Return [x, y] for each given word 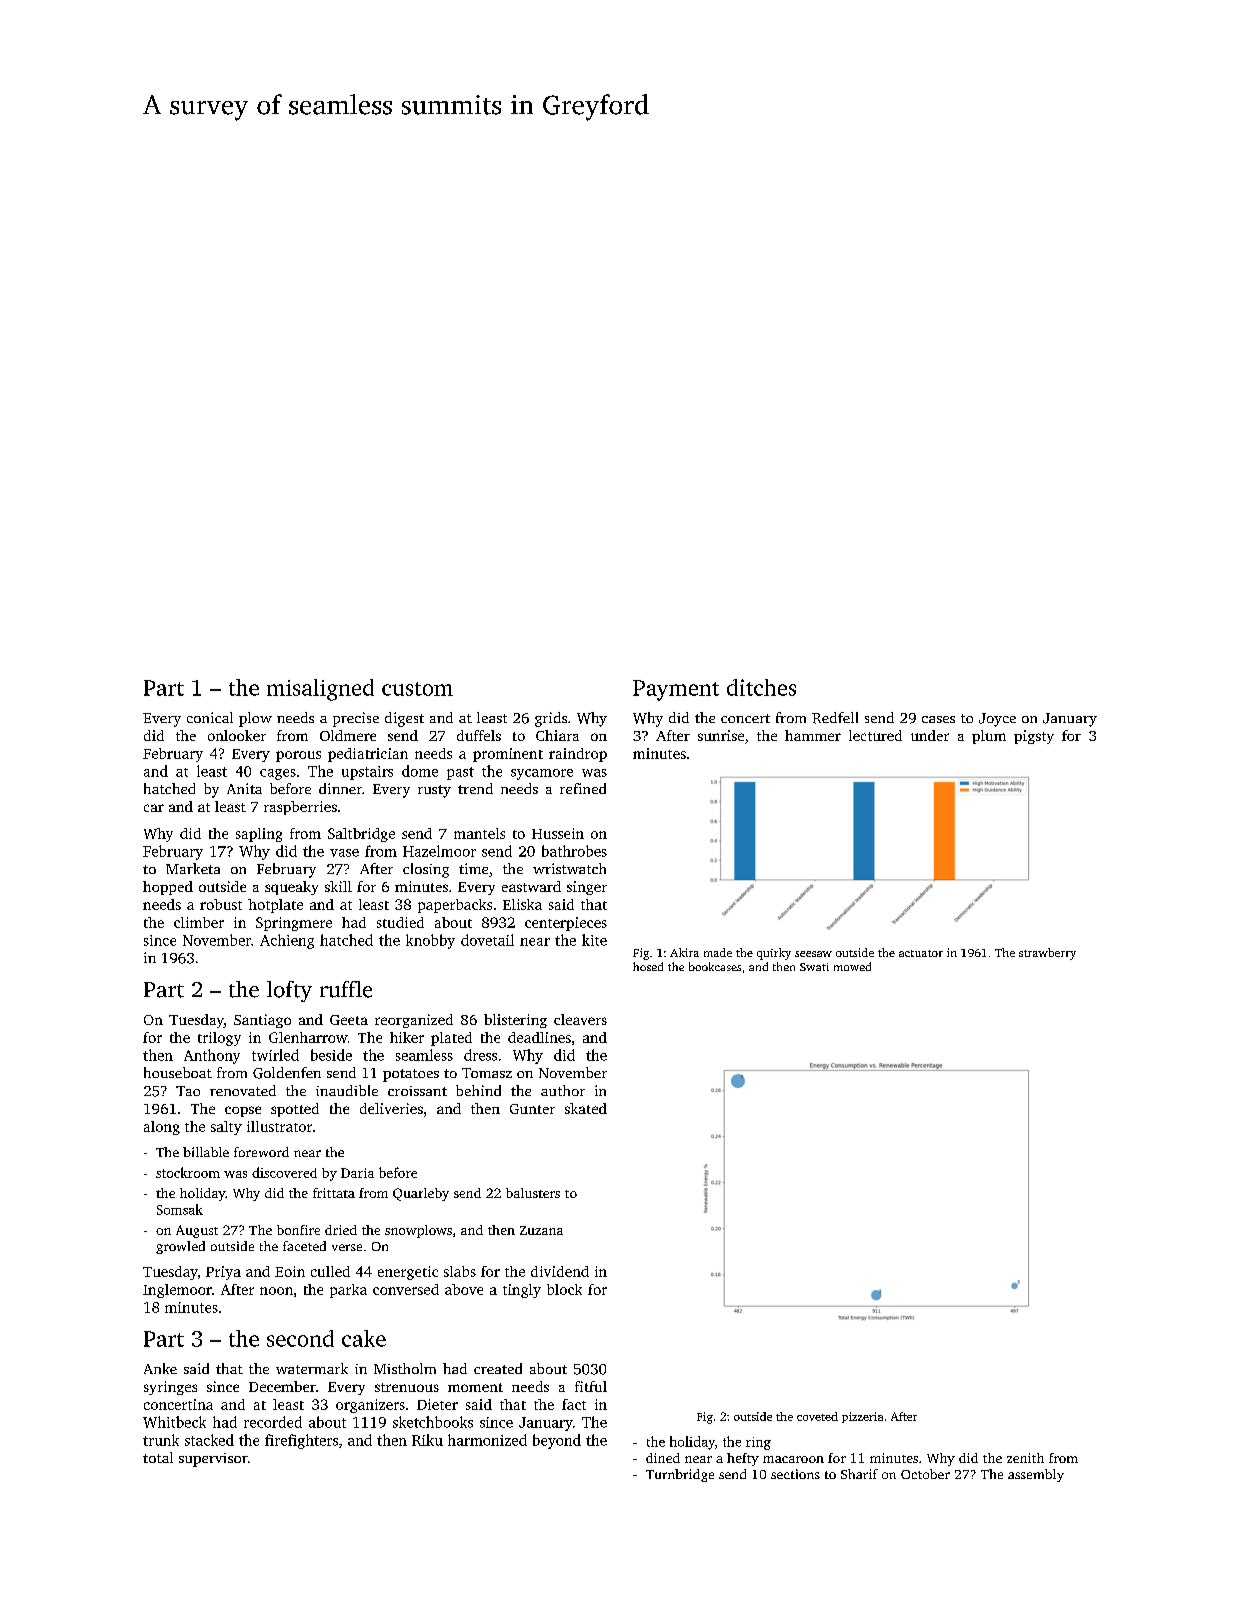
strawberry [1047, 954]
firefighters [301, 1441]
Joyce [997, 720]
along [162, 1128]
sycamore [542, 774]
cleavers [580, 1019]
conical [210, 717]
